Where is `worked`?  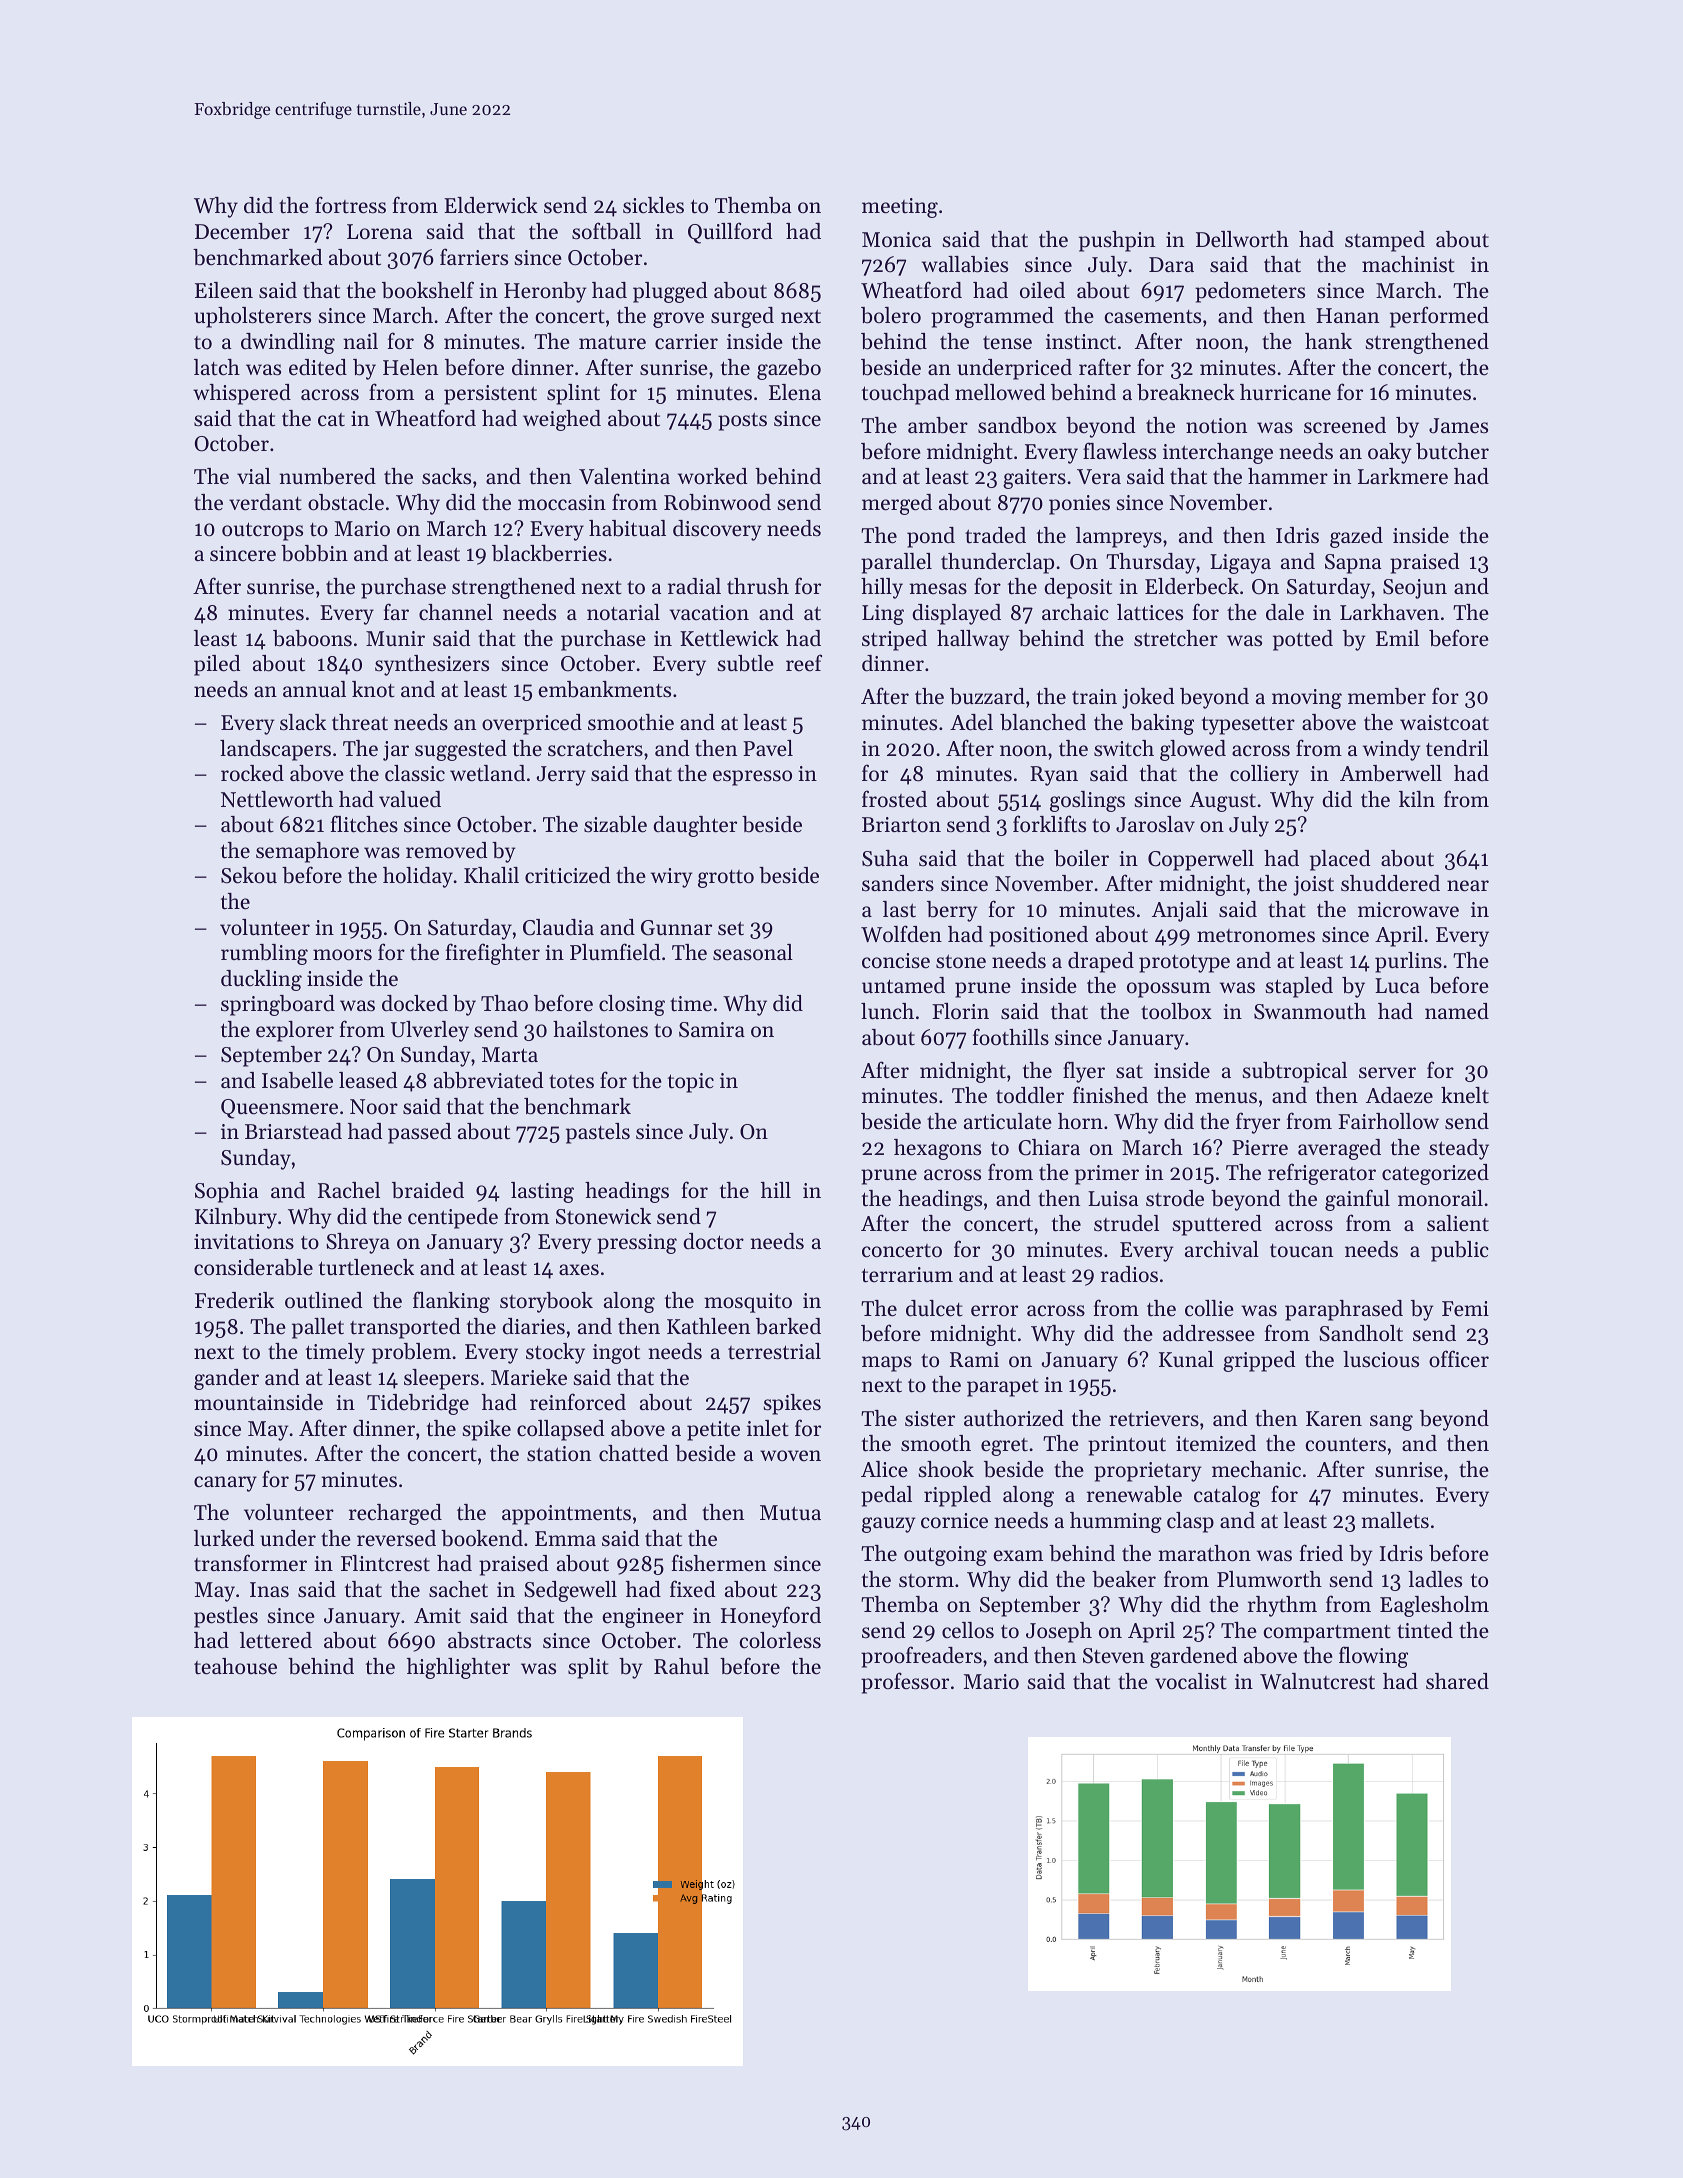 worked is located at coordinates (712, 476).
